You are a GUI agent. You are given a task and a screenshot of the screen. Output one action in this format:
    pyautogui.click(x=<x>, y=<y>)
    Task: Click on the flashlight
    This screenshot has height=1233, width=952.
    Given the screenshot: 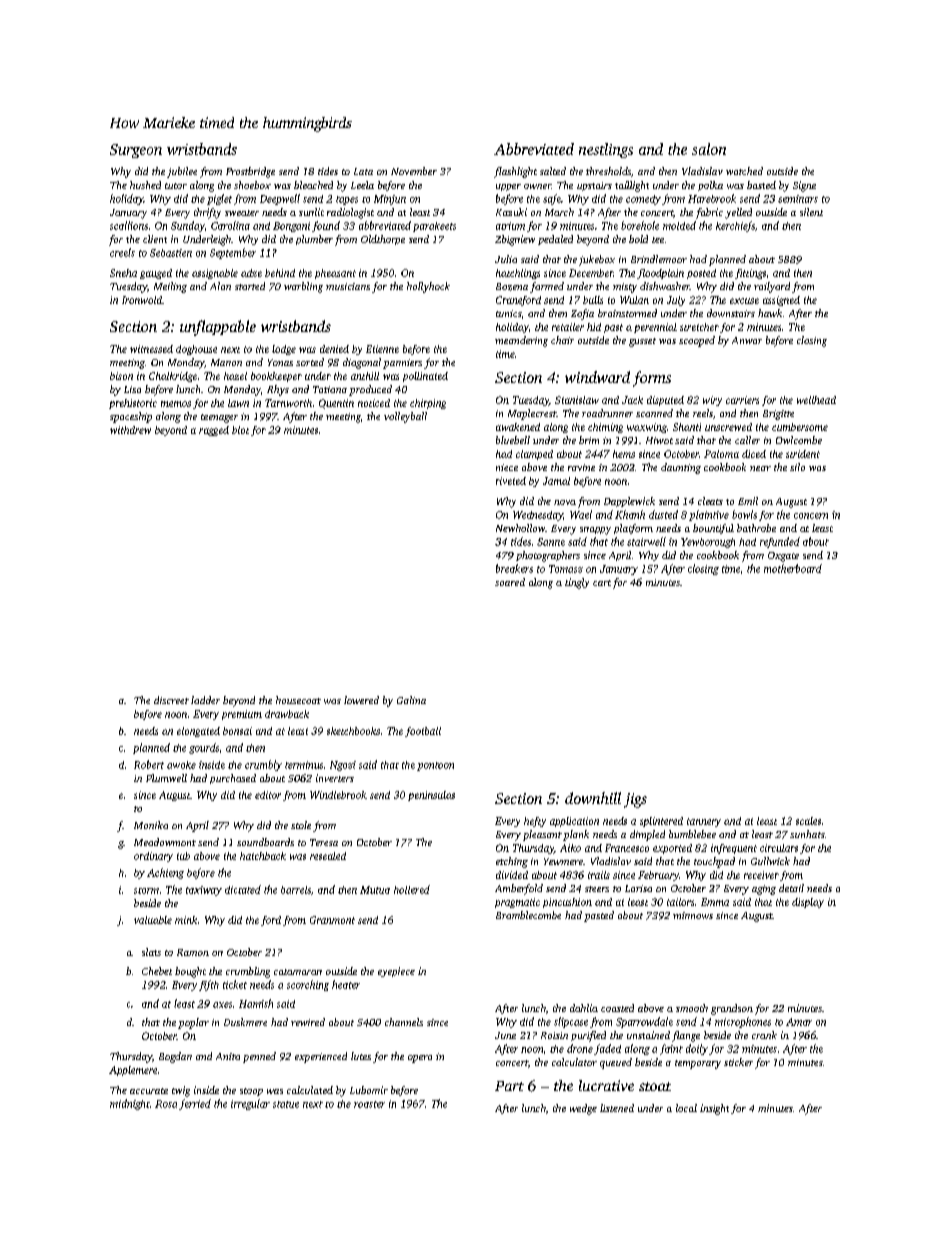 What is the action you would take?
    pyautogui.click(x=515, y=172)
